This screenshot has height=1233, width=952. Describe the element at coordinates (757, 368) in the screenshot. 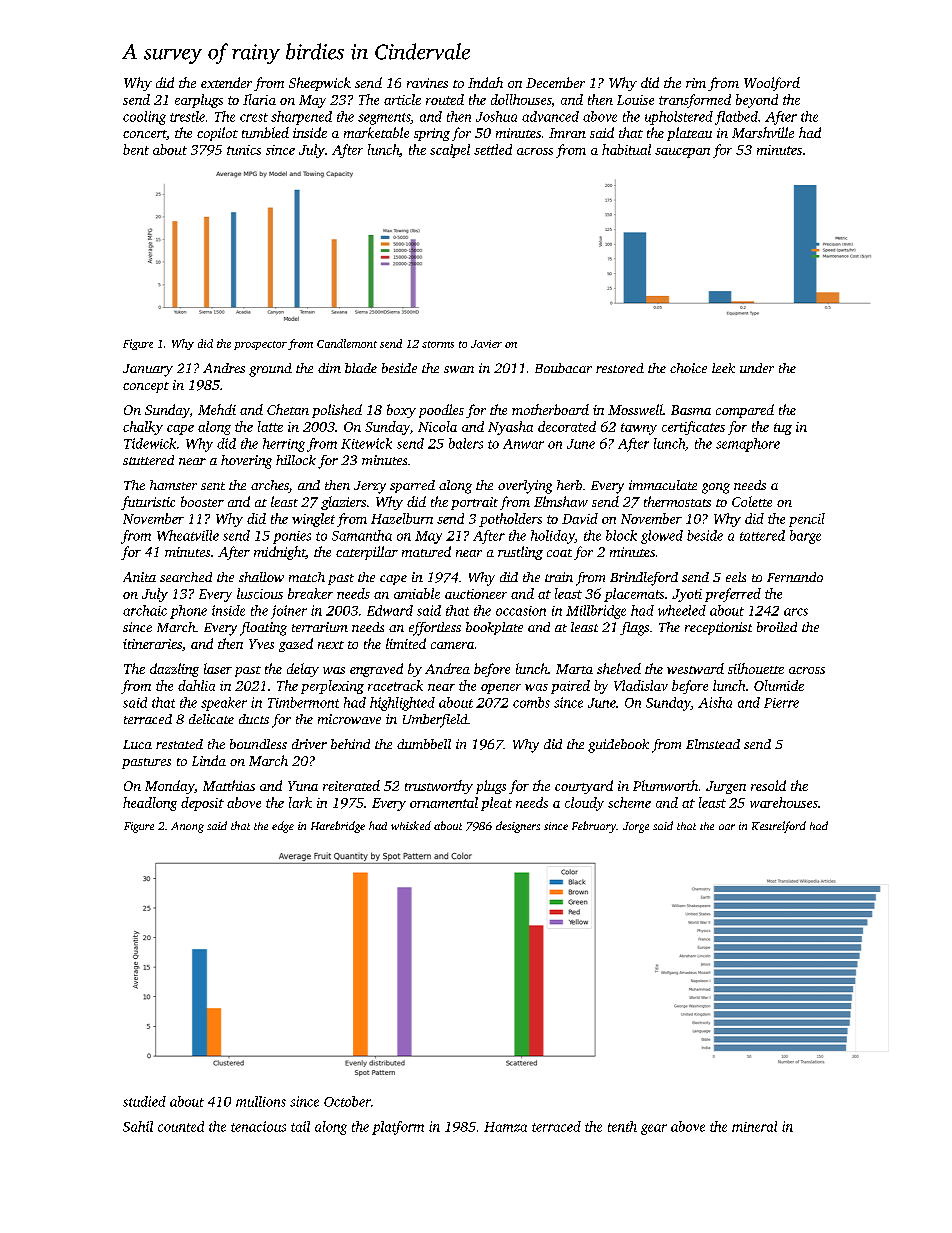

I see `under` at that location.
